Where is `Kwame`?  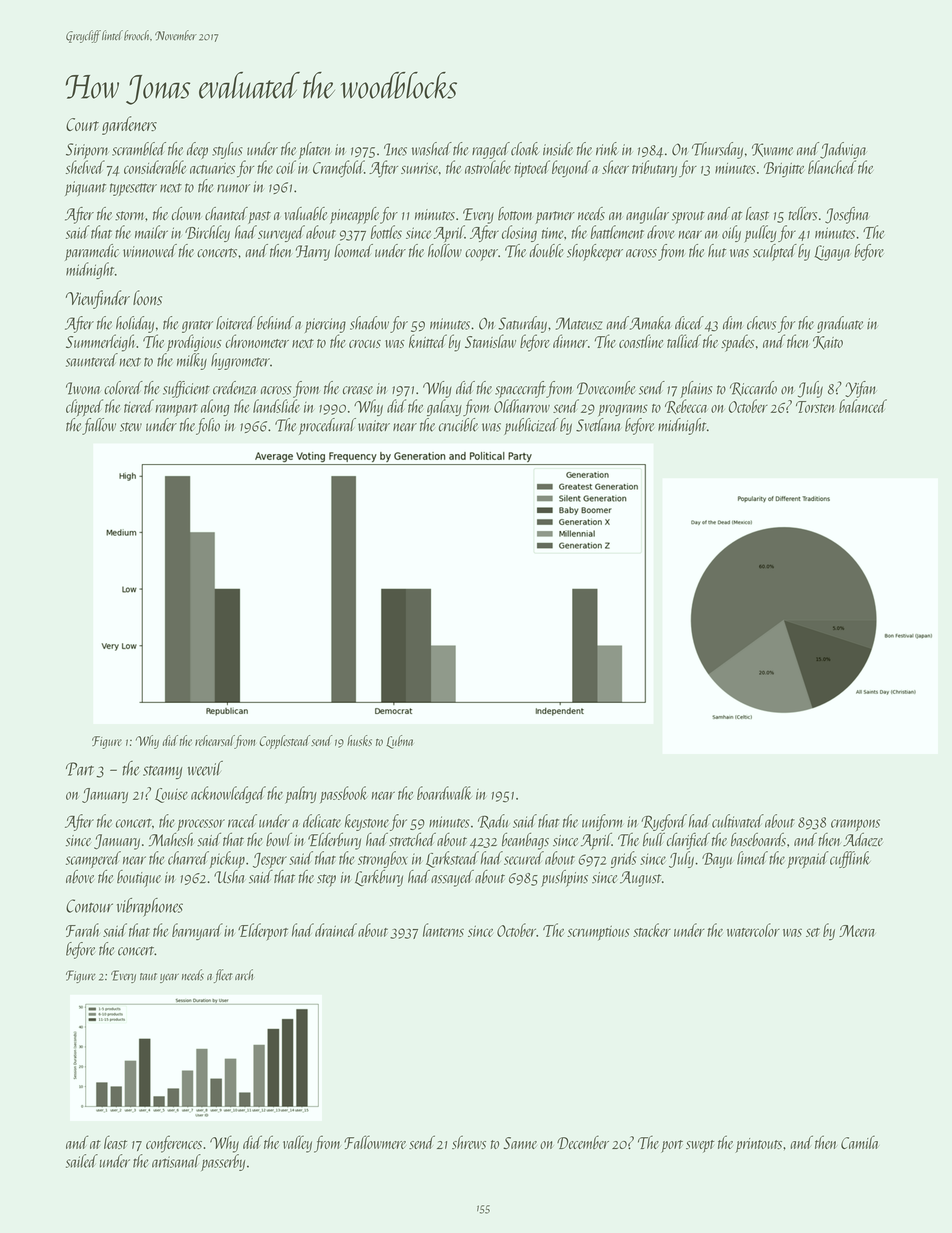 Kwame is located at coordinates (772, 150).
